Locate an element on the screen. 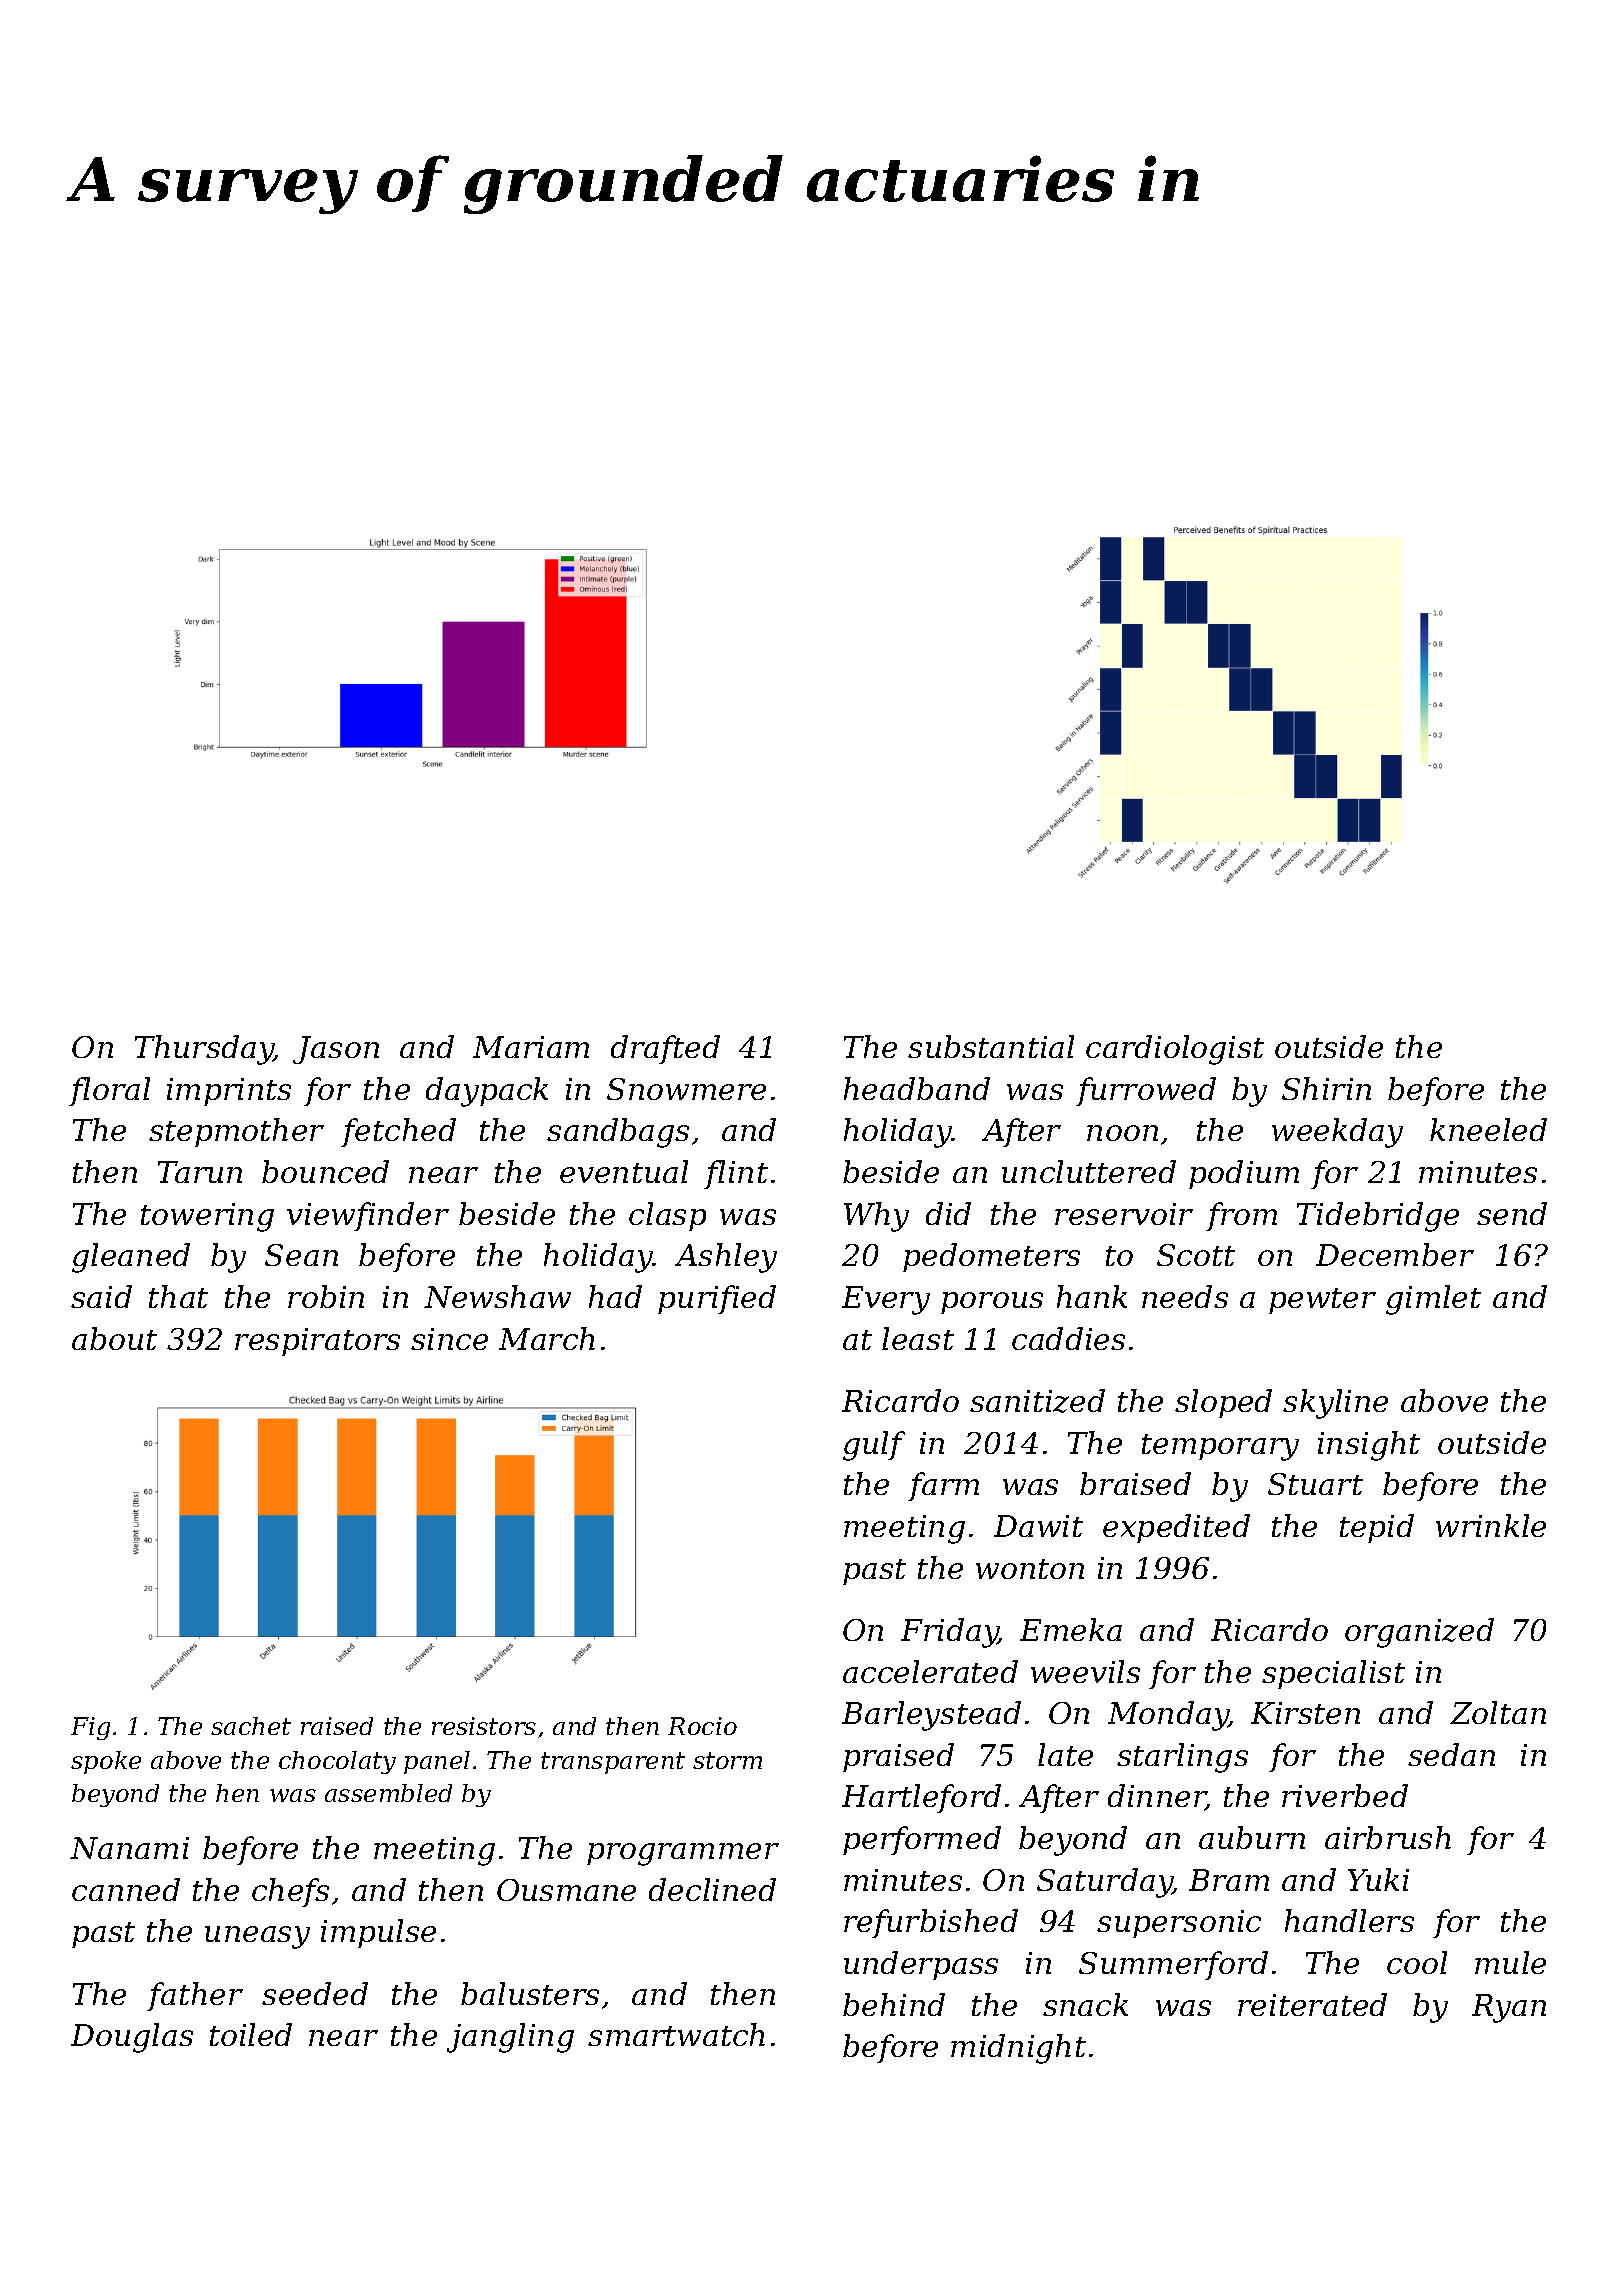 The height and width of the screenshot is (2292, 1620). floral is located at coordinates (109, 1091).
